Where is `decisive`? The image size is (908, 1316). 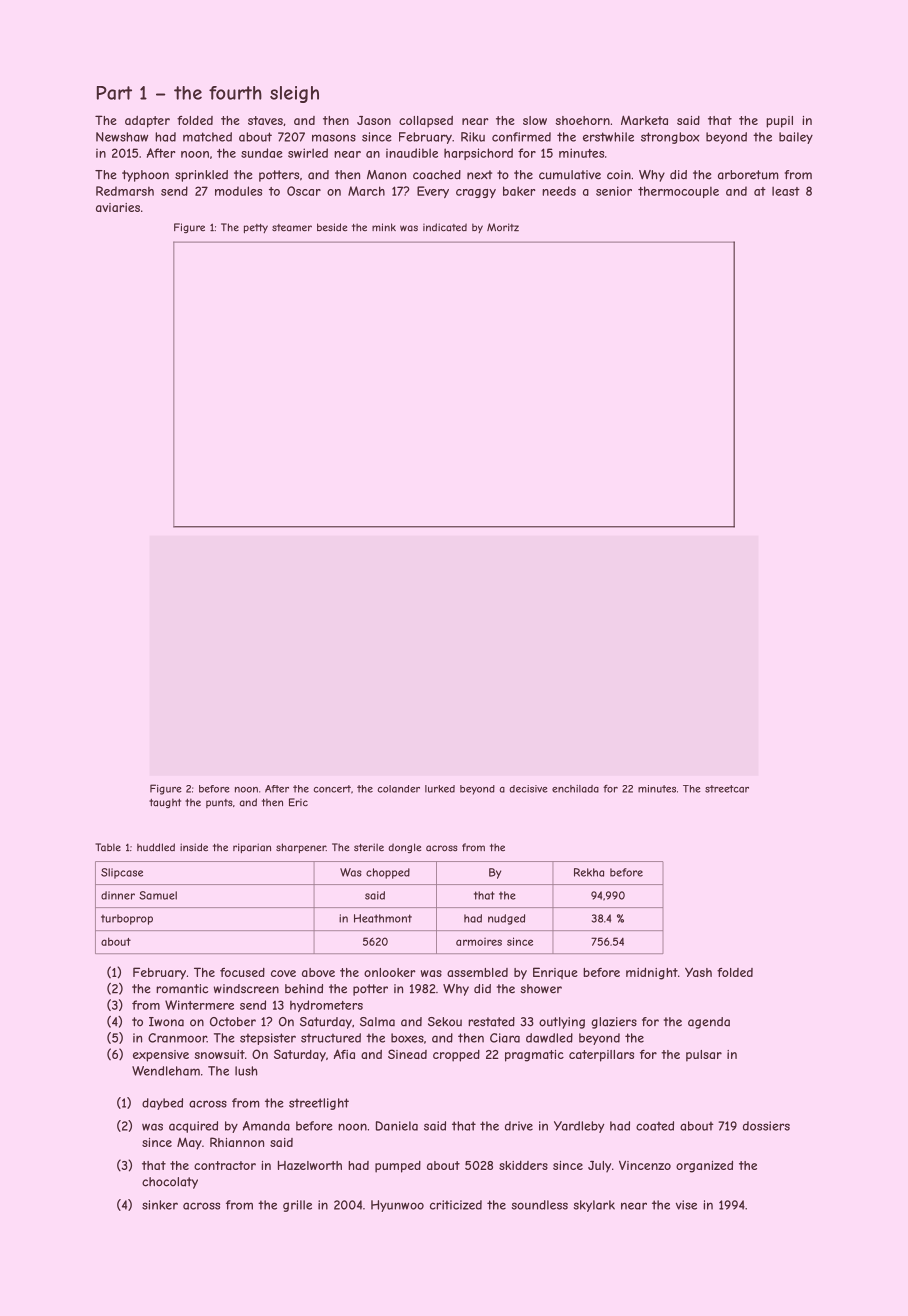 decisive is located at coordinates (528, 789).
